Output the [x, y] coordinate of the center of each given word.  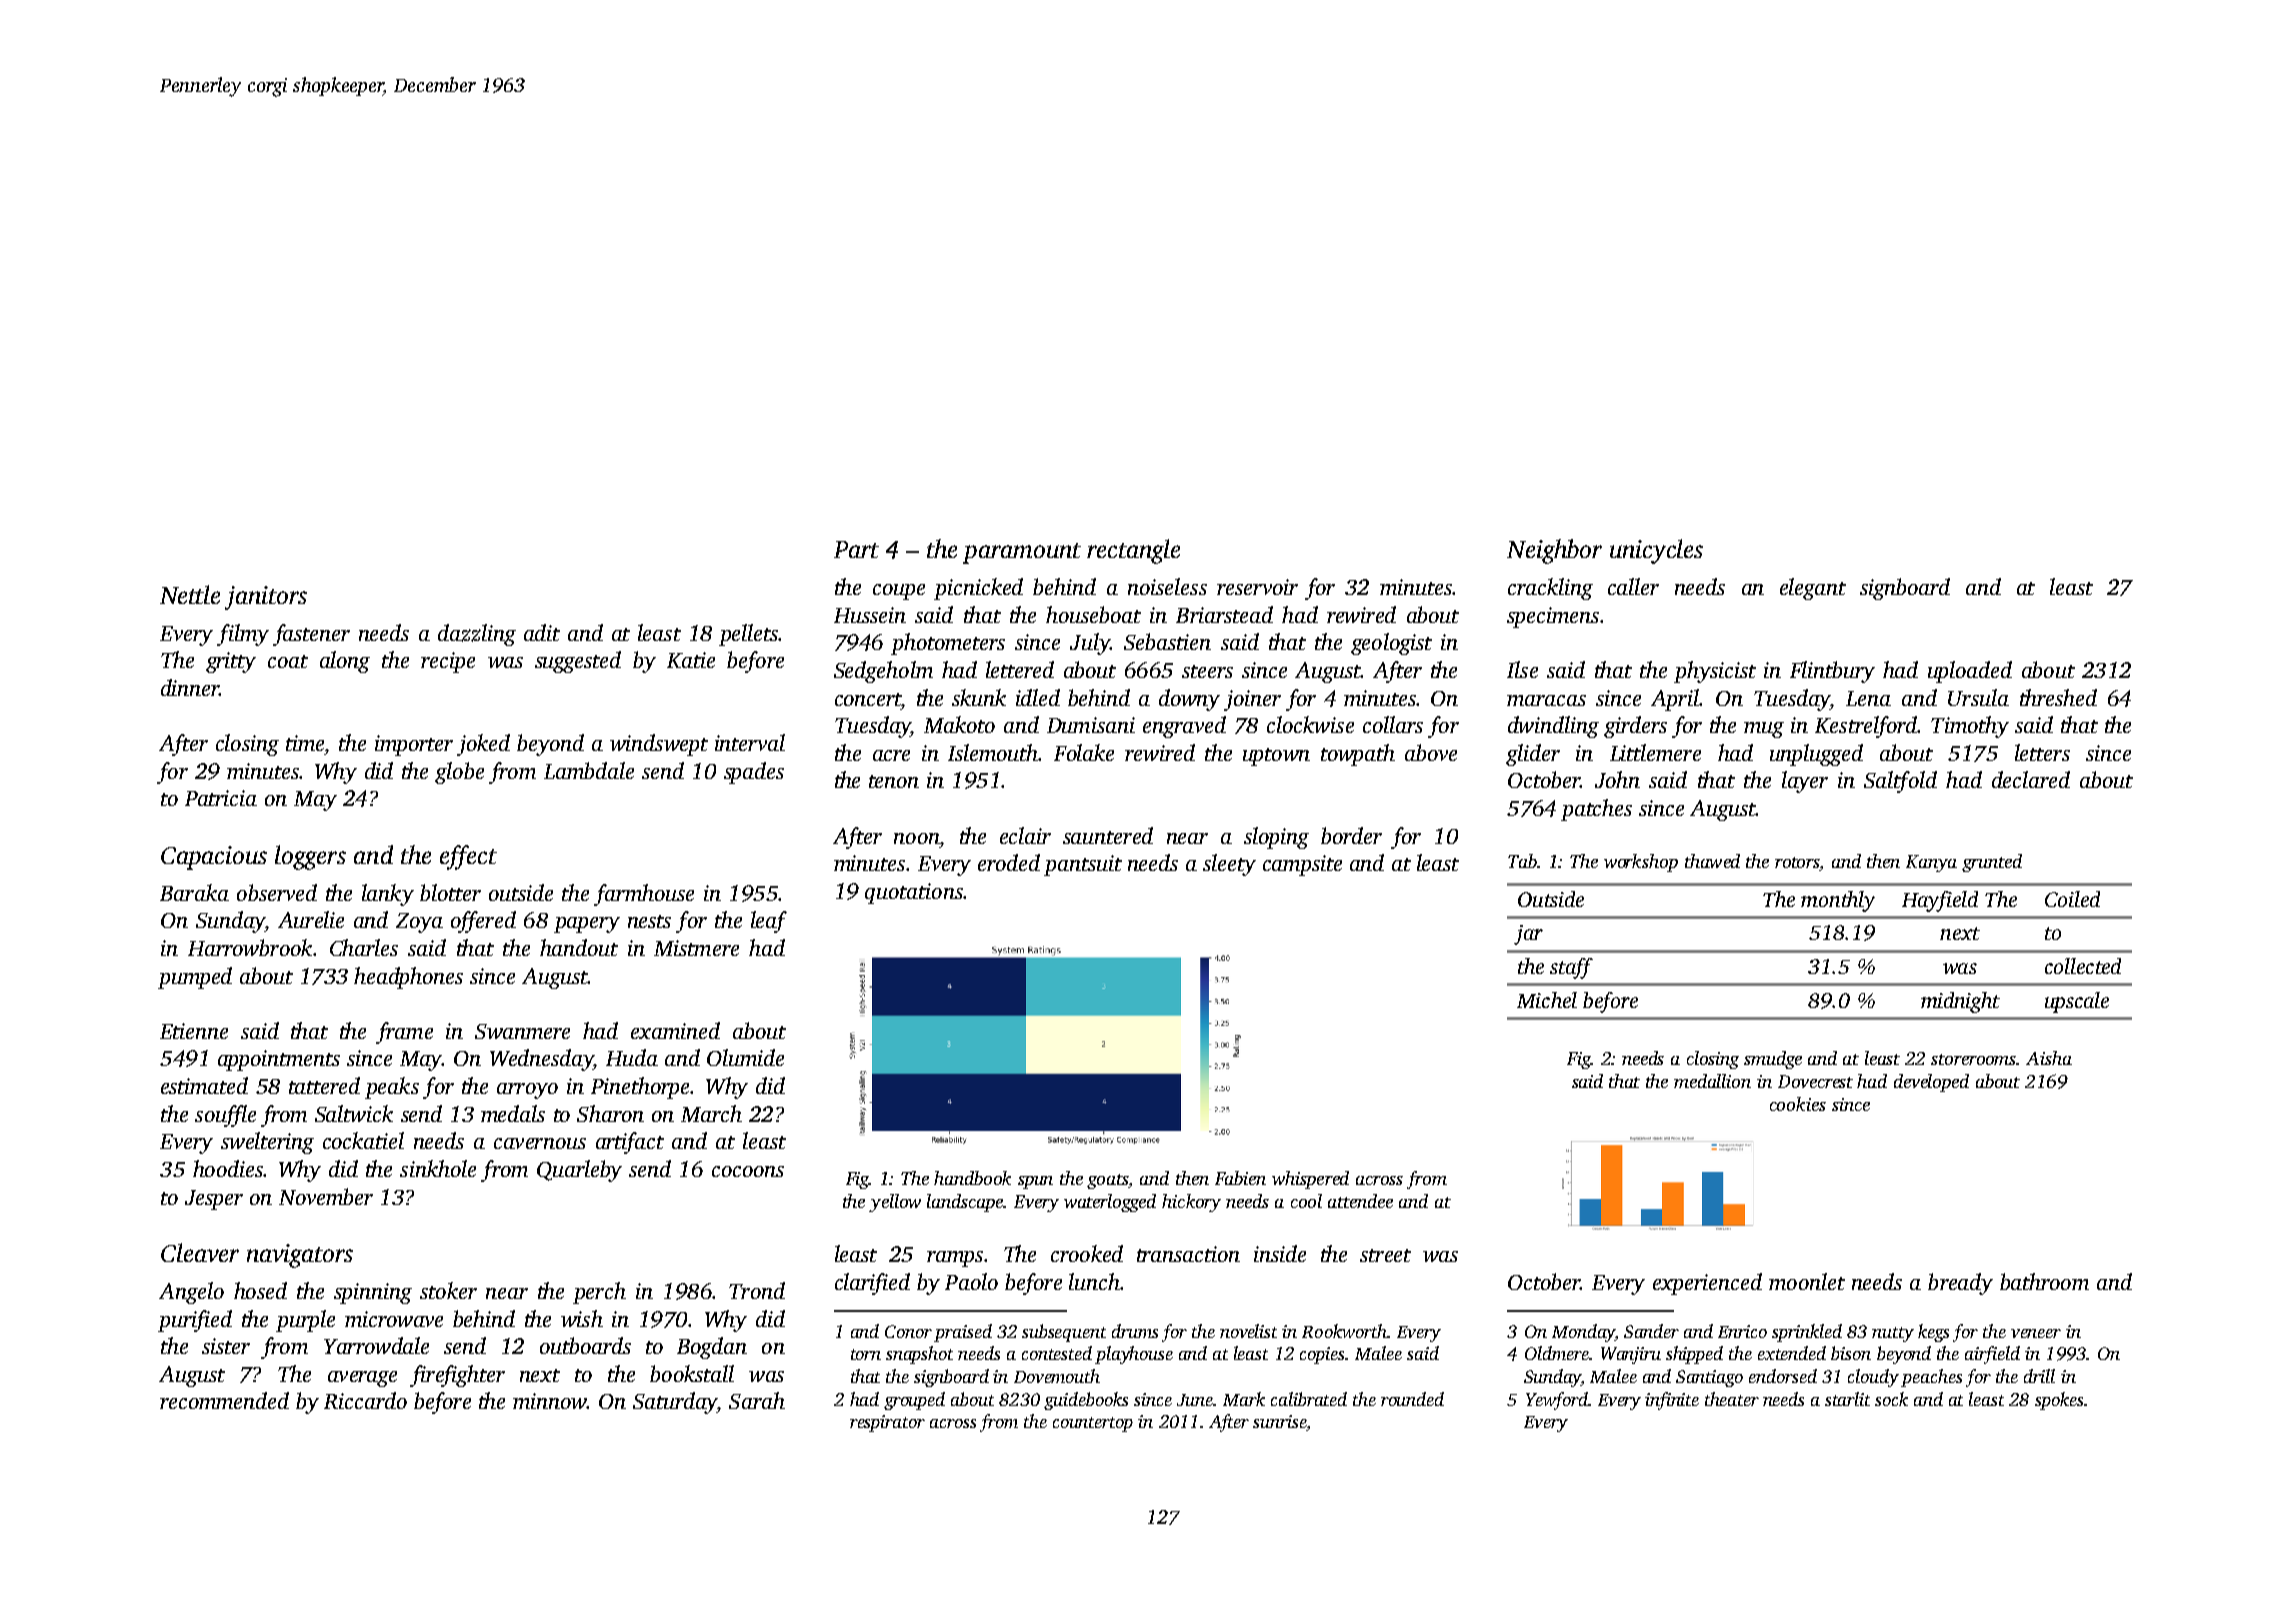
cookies [1798, 1104]
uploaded [1970, 672]
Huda [632, 1057]
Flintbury [1832, 672]
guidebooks [1086, 1401]
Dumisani [1091, 725]
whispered [1310, 1180]
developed [1931, 1083]
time [305, 743]
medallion [1712, 1081]
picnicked [978, 589]
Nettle [190, 594]
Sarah [757, 1400]
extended [1792, 1353]
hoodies [228, 1168]
